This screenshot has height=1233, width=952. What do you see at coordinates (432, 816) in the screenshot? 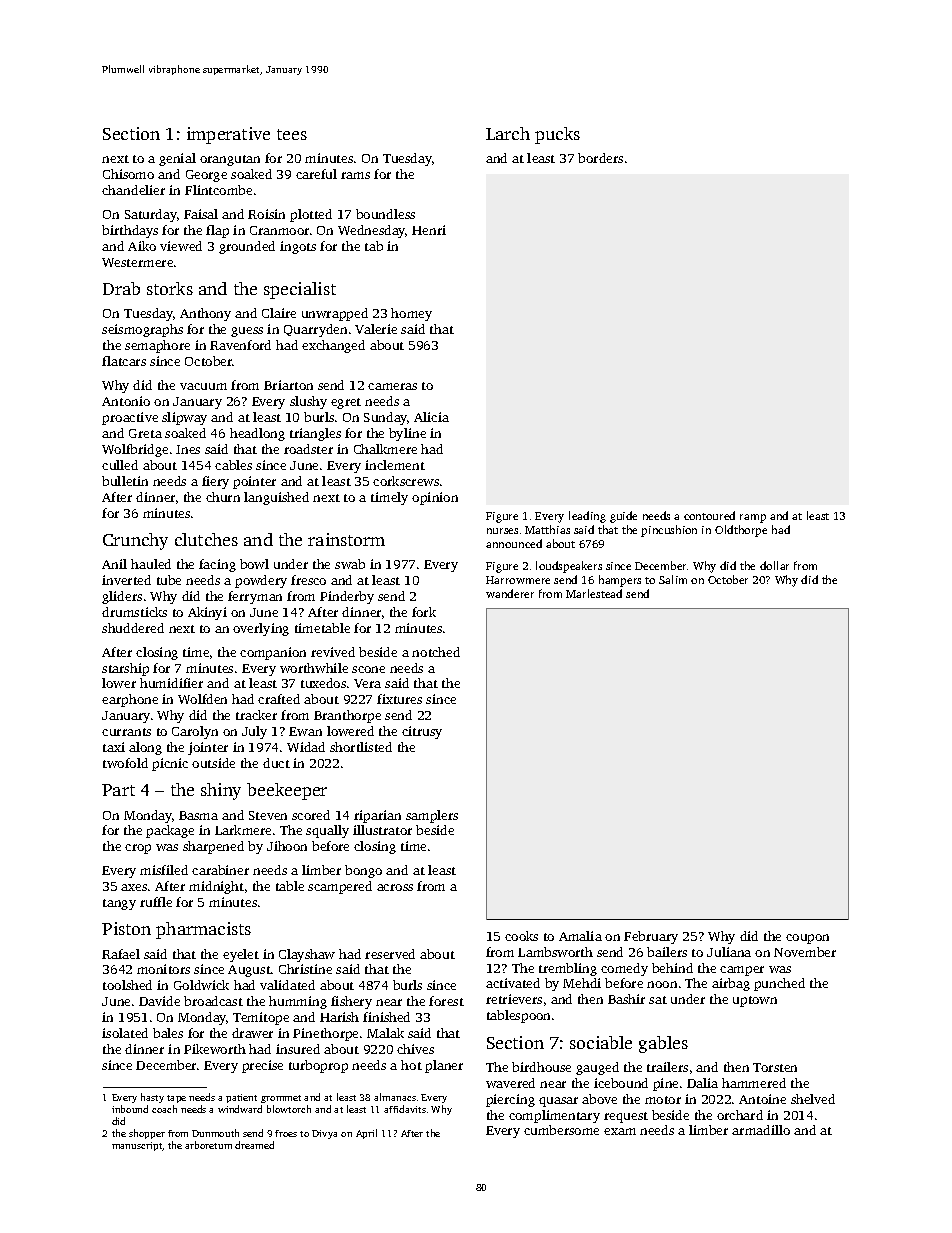
I see `samplers` at bounding box center [432, 816].
